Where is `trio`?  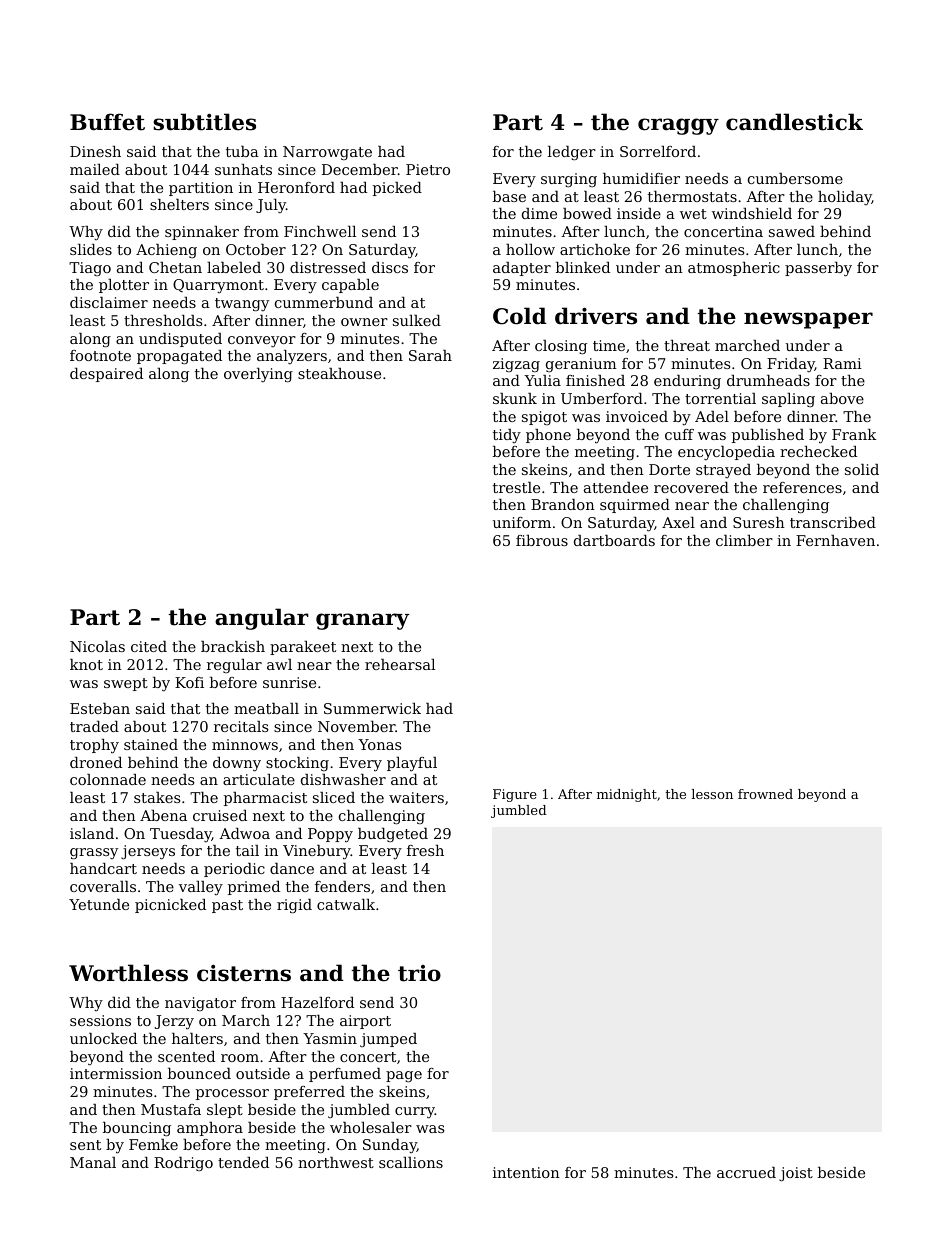
trio is located at coordinates (419, 973).
